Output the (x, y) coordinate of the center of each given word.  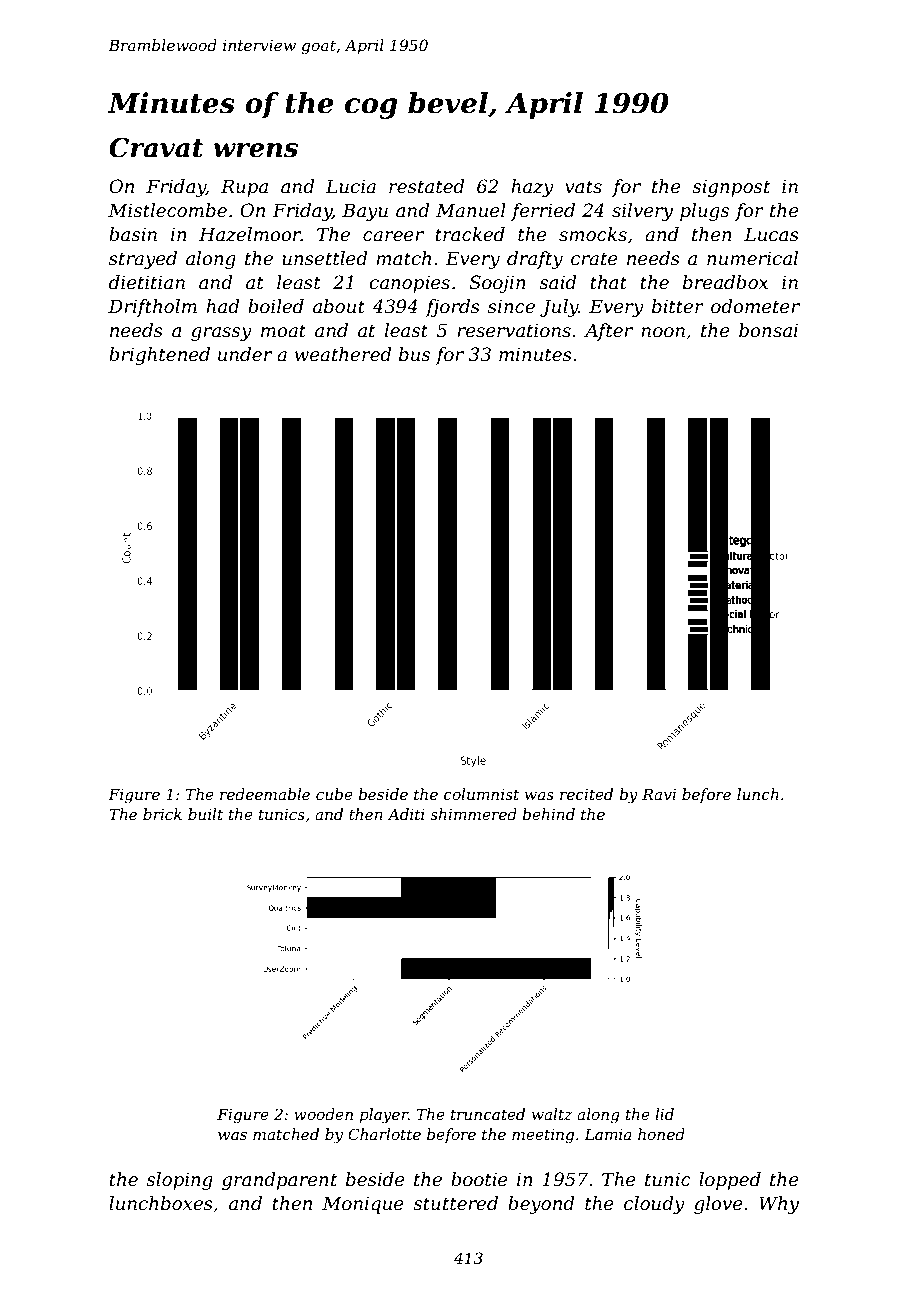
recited (586, 794)
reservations (514, 330)
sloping (179, 1181)
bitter (678, 306)
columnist (481, 794)
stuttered (455, 1203)
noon (663, 332)
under (245, 354)
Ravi (659, 794)
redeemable (265, 794)
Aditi (406, 814)
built (205, 814)
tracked (470, 234)
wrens (255, 150)
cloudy (654, 1205)
